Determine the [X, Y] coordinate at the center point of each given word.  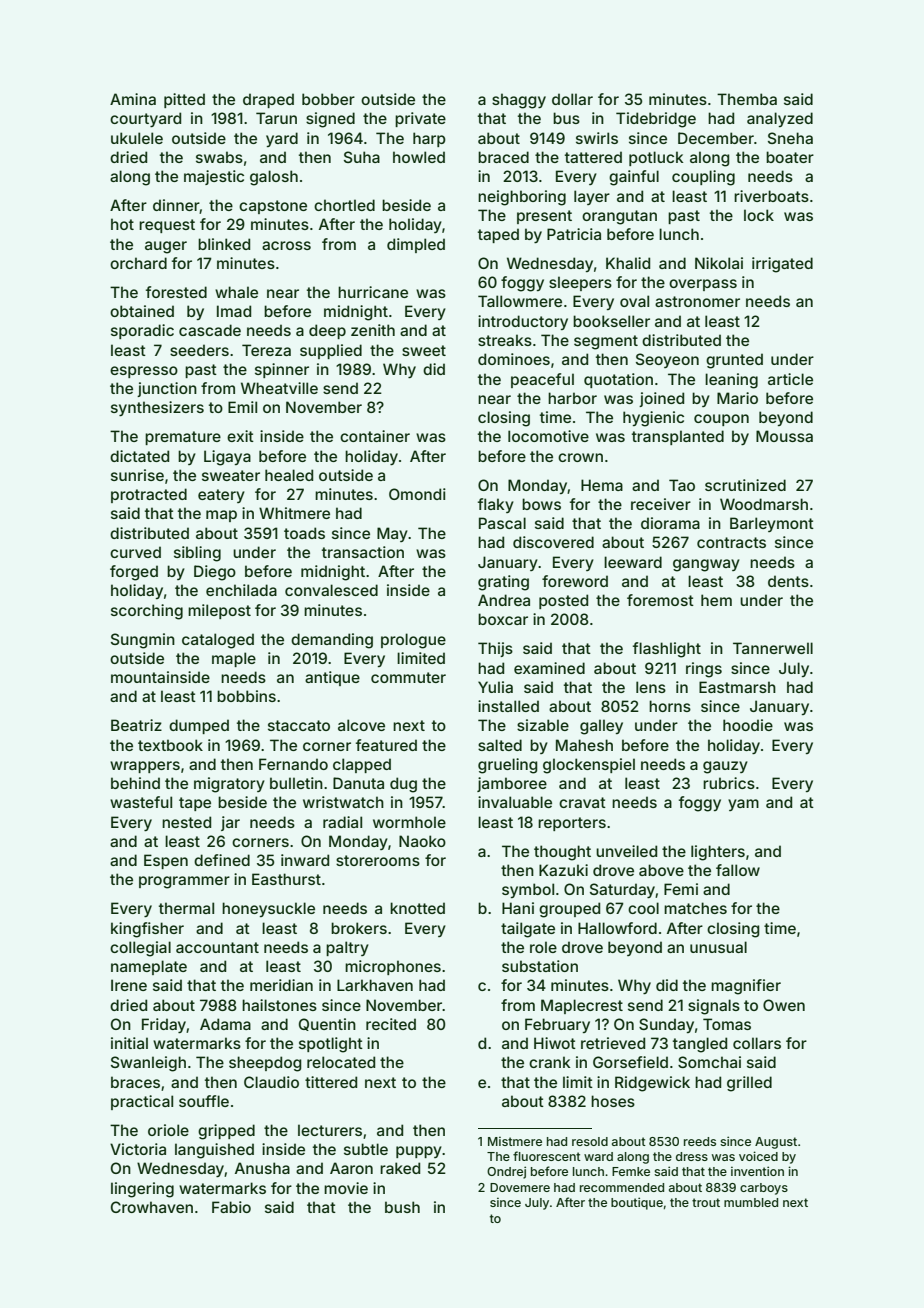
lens [651, 687]
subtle [366, 1149]
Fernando [293, 764]
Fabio [231, 1207]
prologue [413, 641]
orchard [138, 263]
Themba [747, 99]
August [776, 1143]
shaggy [519, 101]
